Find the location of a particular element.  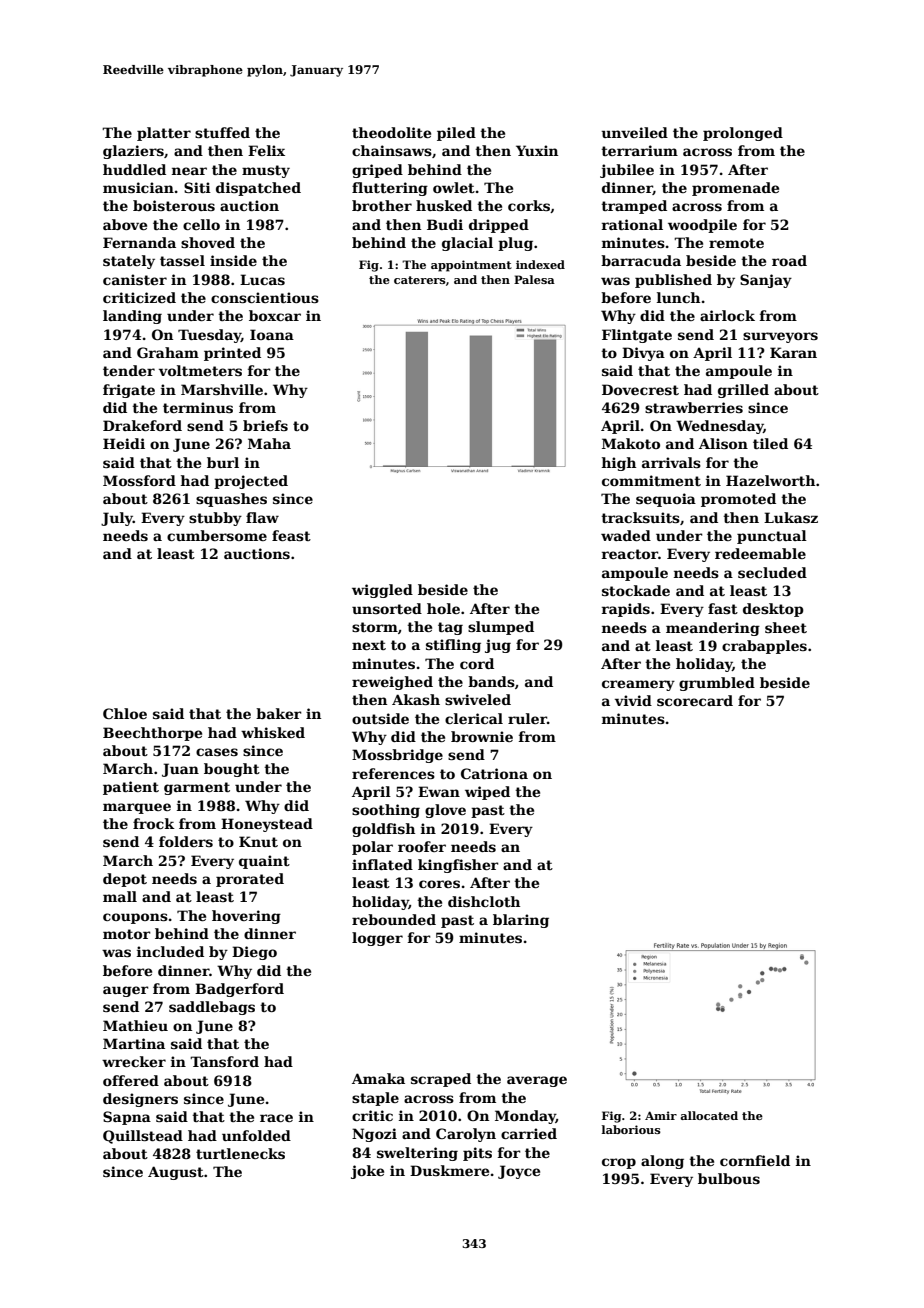

included is located at coordinates (170, 951).
